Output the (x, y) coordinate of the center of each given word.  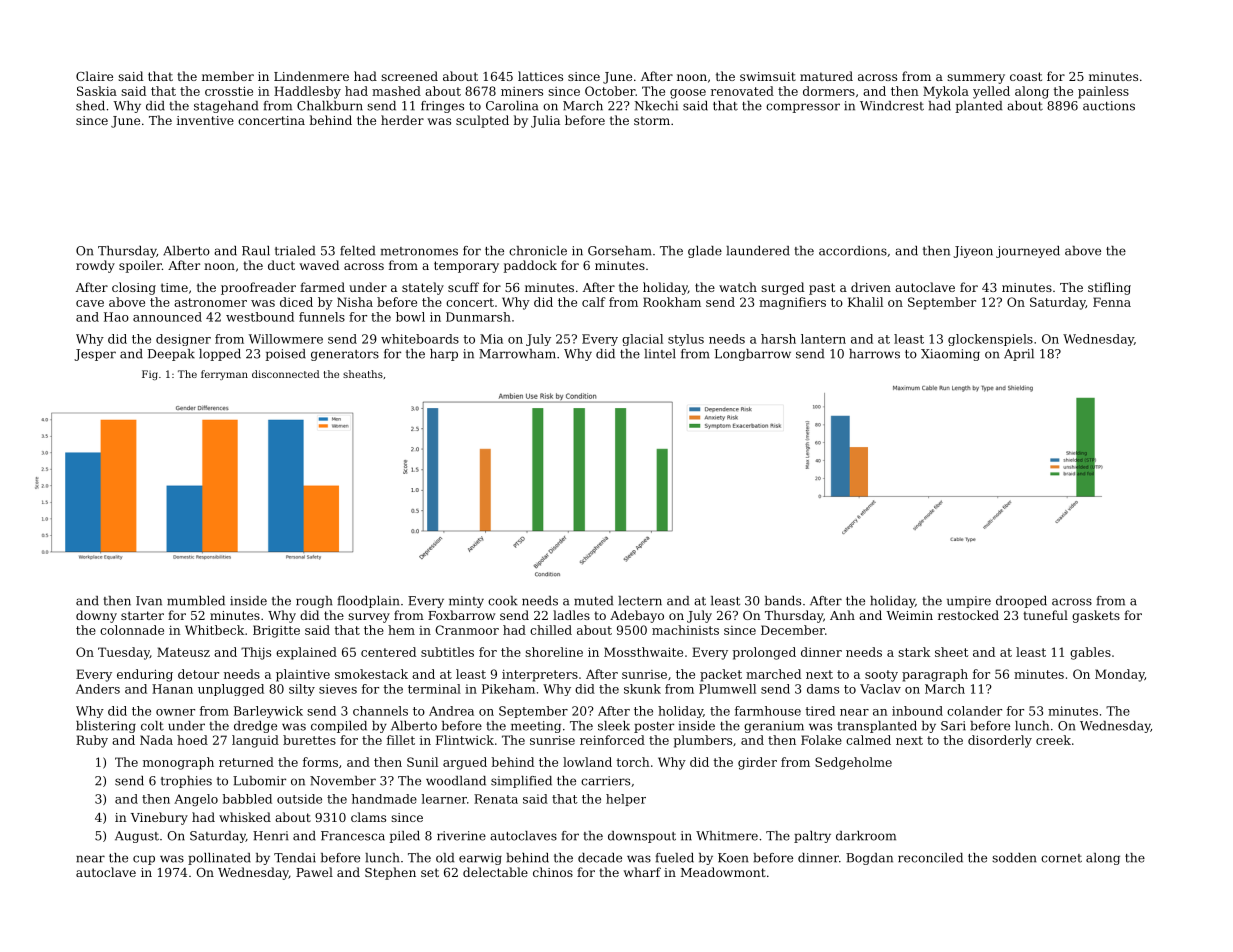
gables (1090, 653)
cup (144, 860)
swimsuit (768, 76)
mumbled (196, 601)
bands (783, 601)
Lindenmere (311, 76)
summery (976, 79)
